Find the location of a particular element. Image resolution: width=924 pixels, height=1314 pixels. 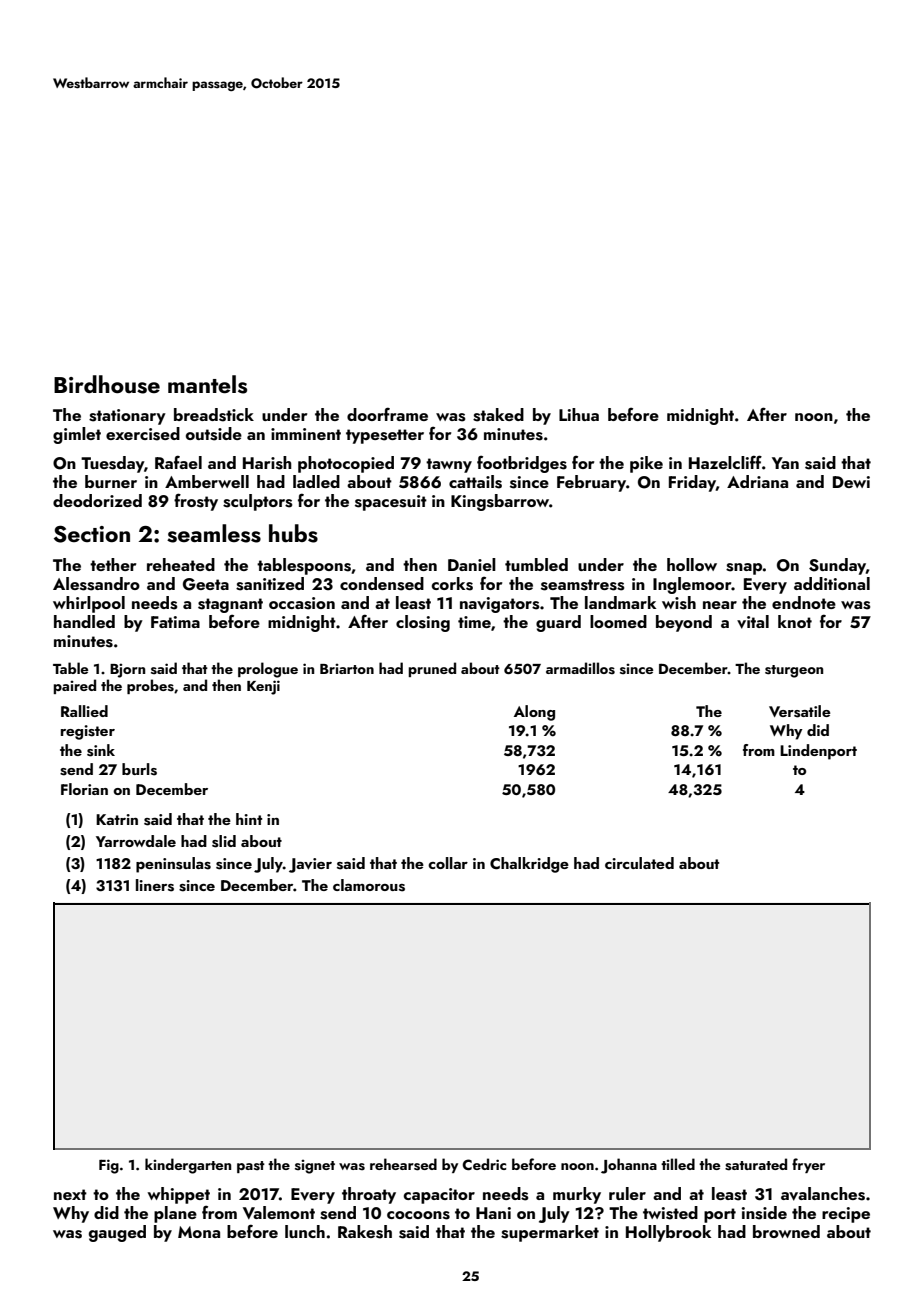

Rakesh is located at coordinates (365, 1232).
